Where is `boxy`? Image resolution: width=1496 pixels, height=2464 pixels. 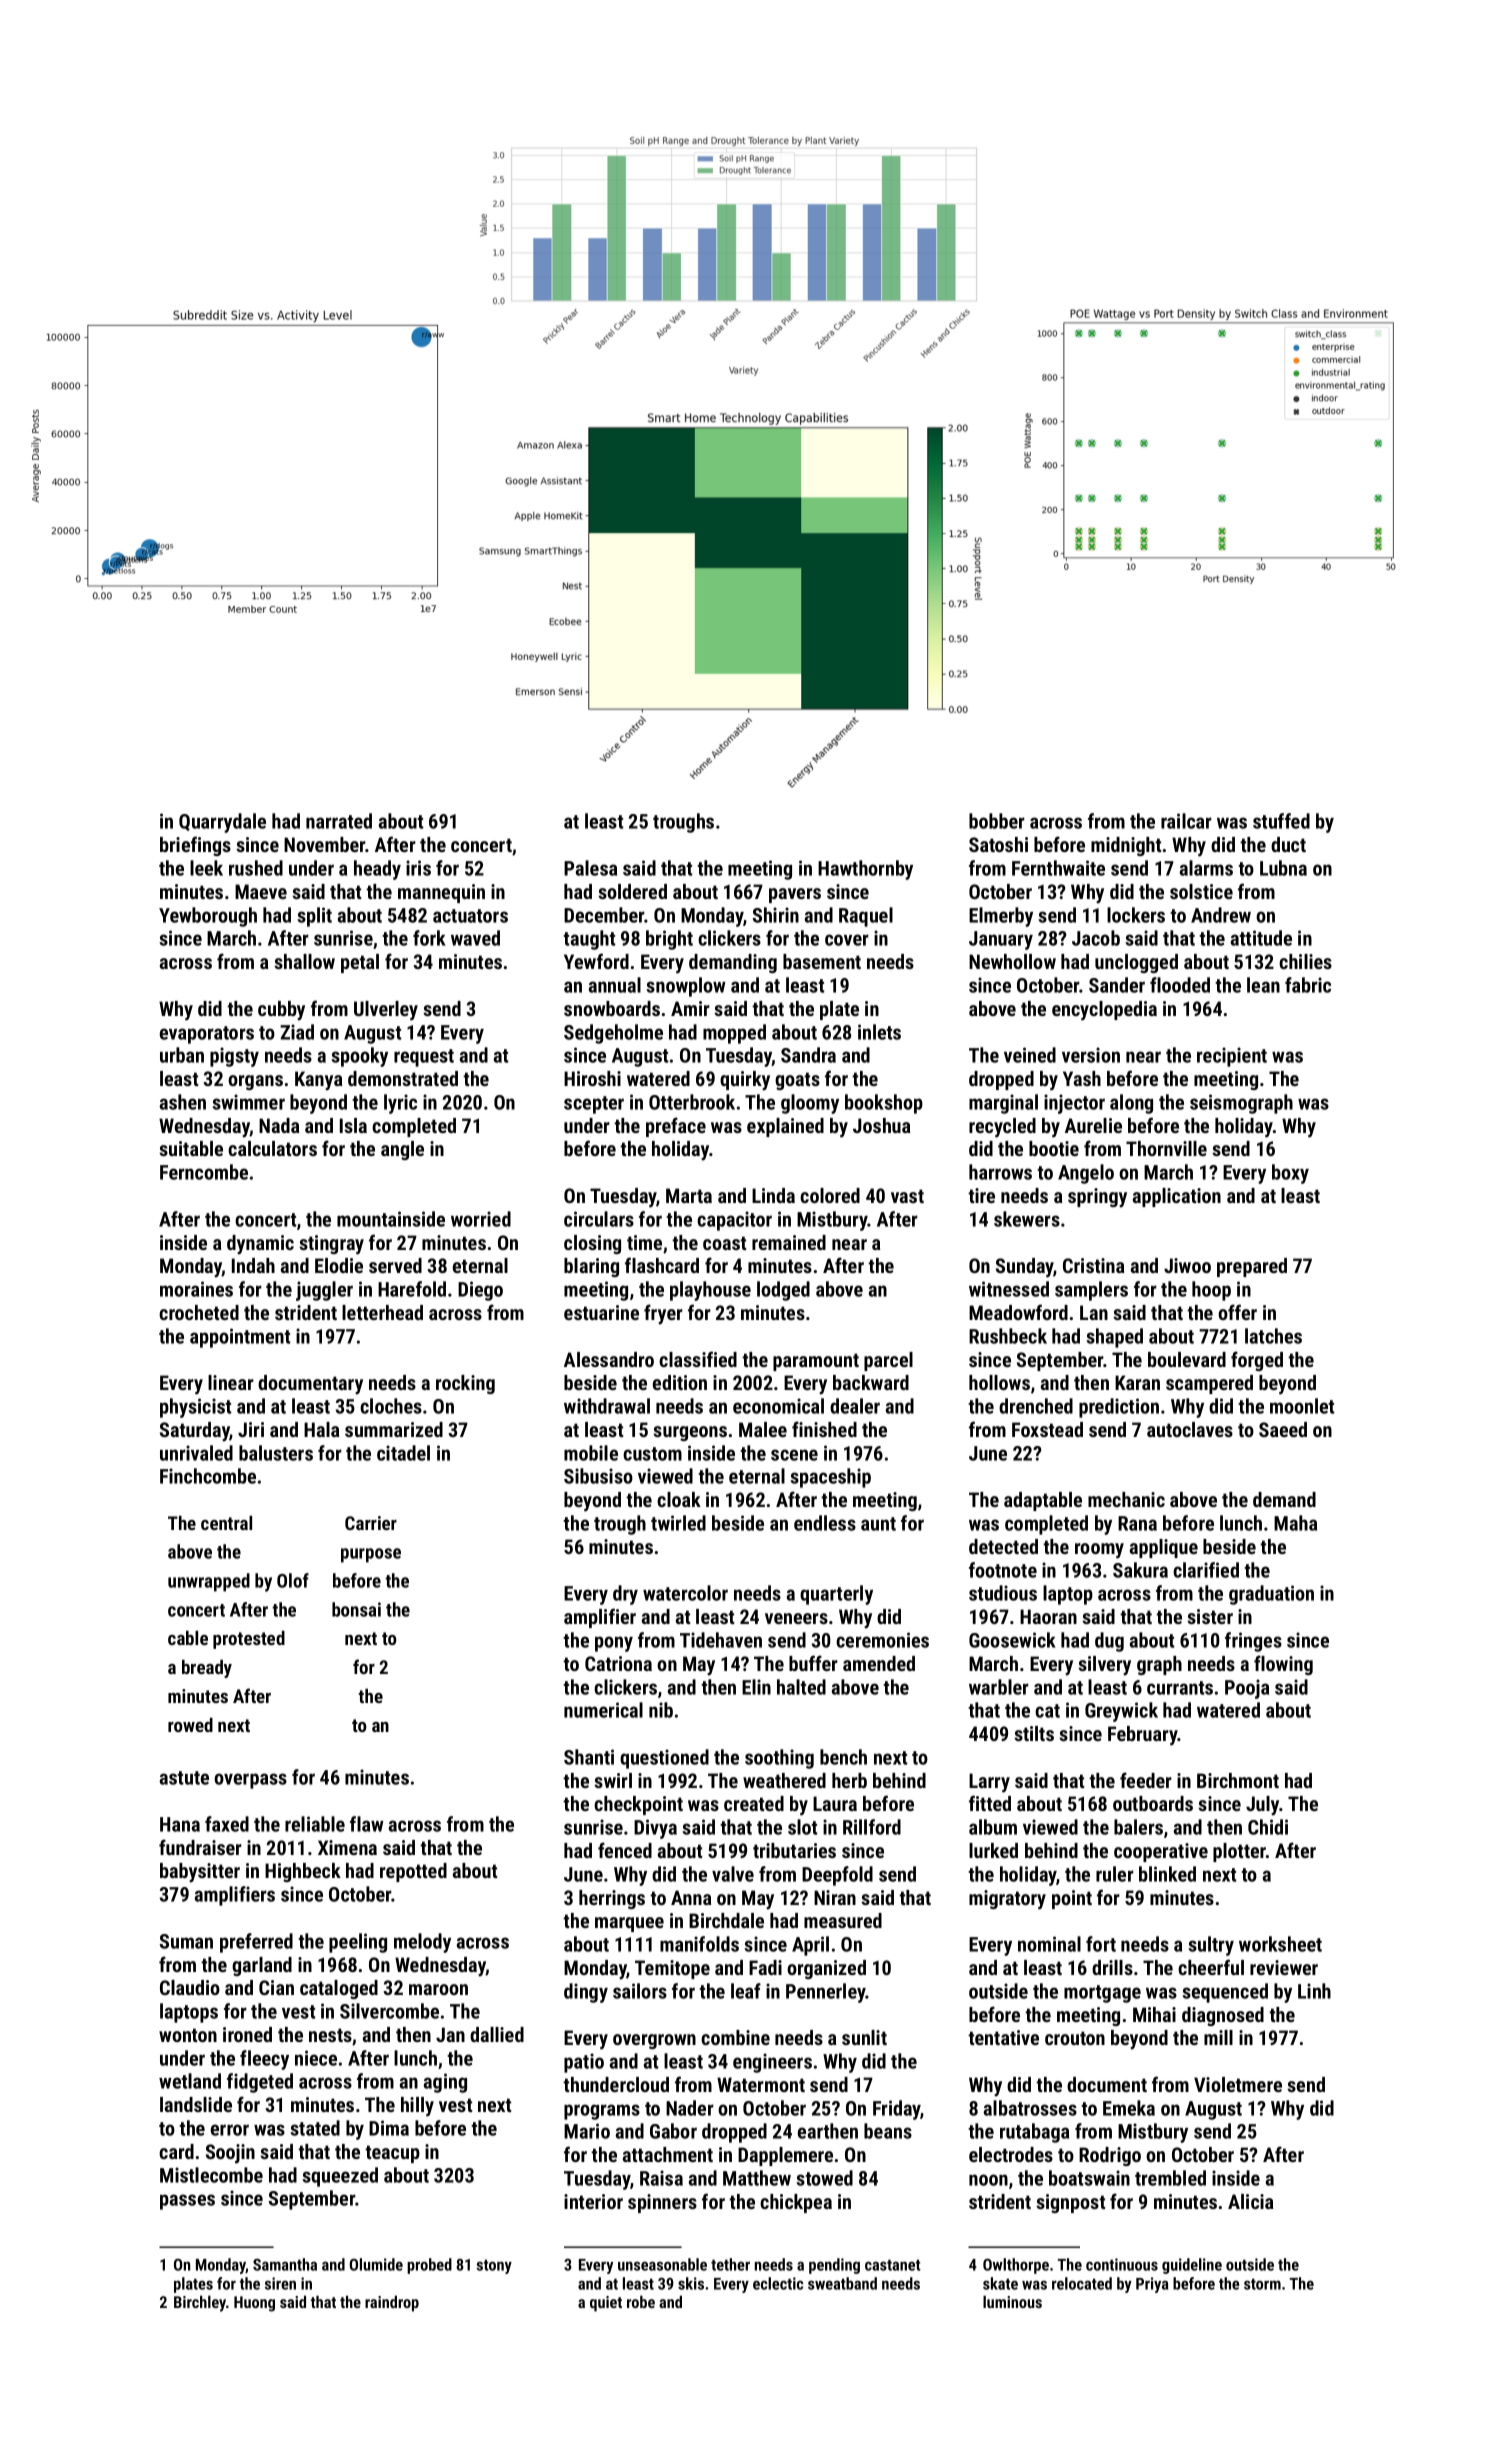
boxy is located at coordinates (1290, 1174).
